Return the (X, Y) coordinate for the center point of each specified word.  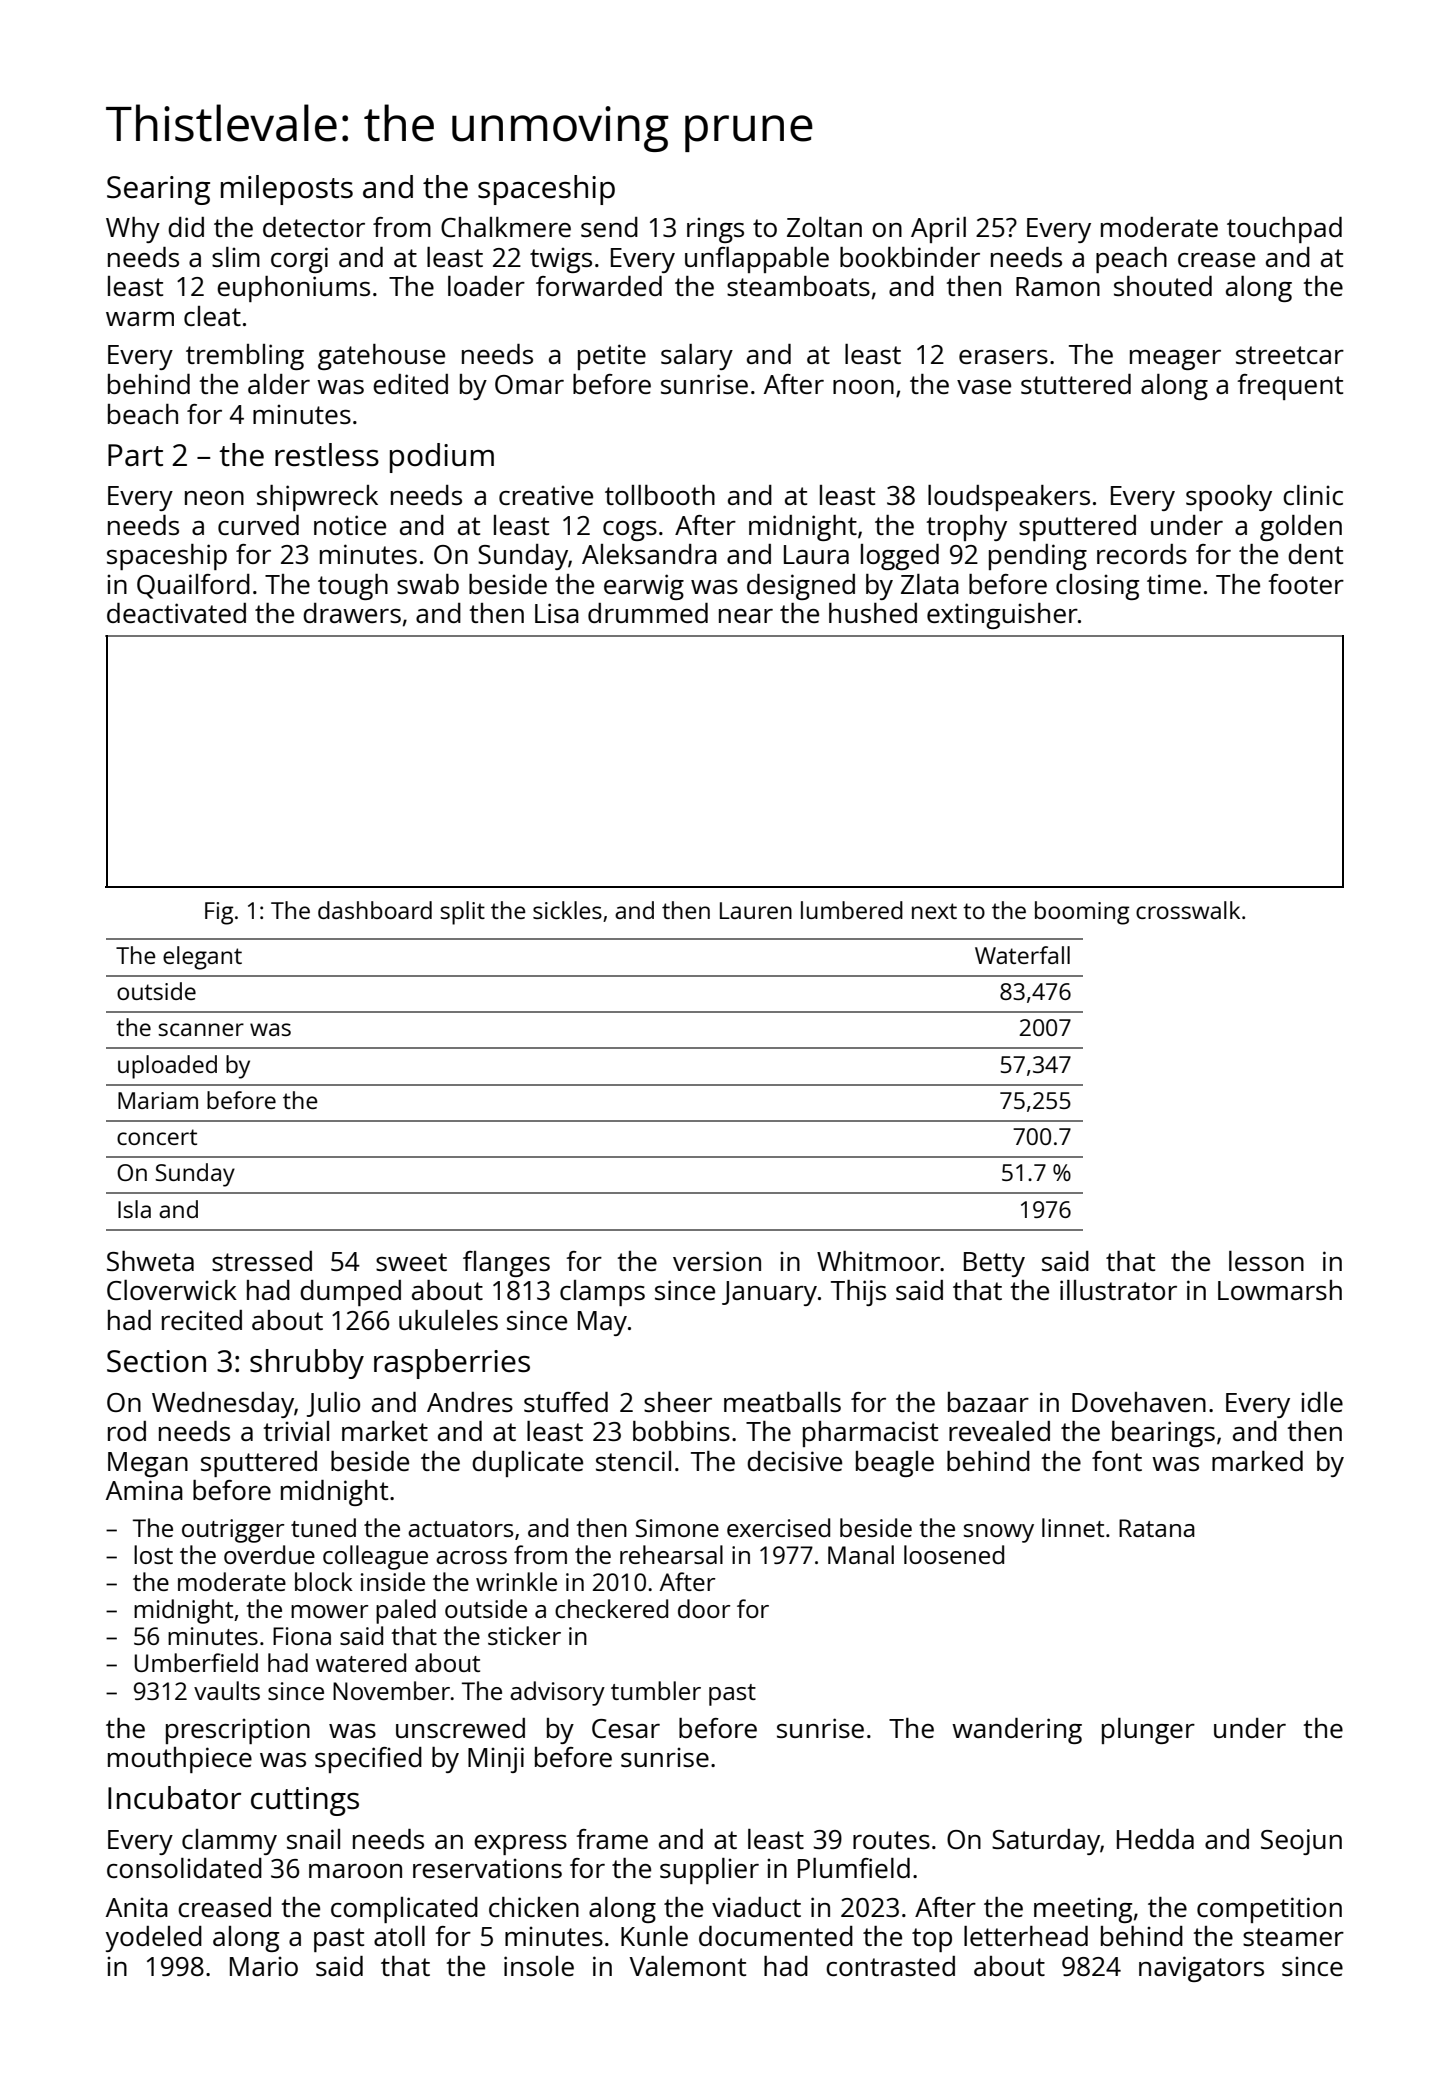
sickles (567, 910)
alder (279, 384)
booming (1082, 913)
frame (612, 1839)
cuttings (305, 1801)
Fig (219, 913)
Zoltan (824, 227)
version (717, 1261)
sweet (411, 1262)
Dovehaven (1139, 1402)
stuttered (1076, 384)
